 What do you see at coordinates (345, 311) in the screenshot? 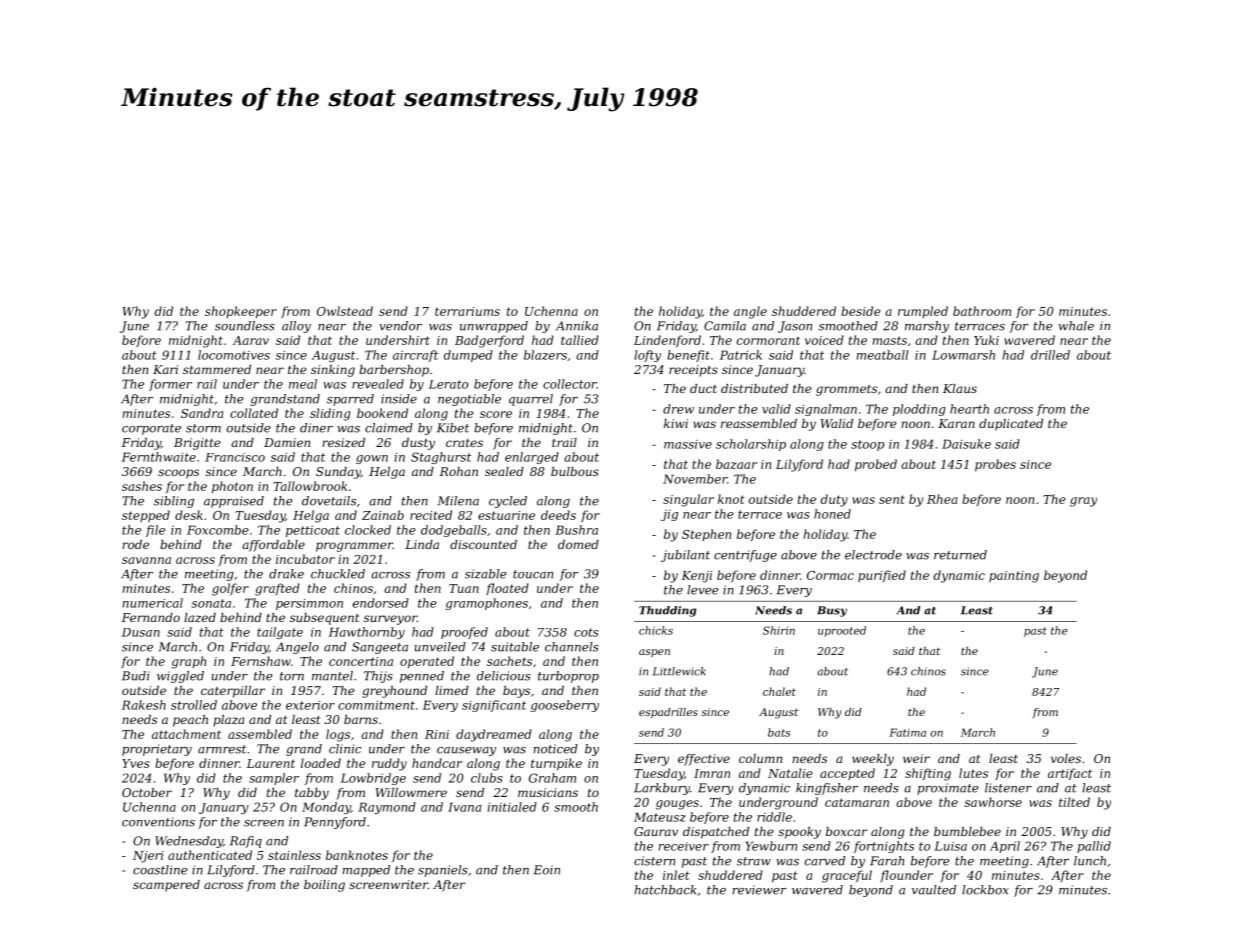
I see `Owlstead` at bounding box center [345, 311].
